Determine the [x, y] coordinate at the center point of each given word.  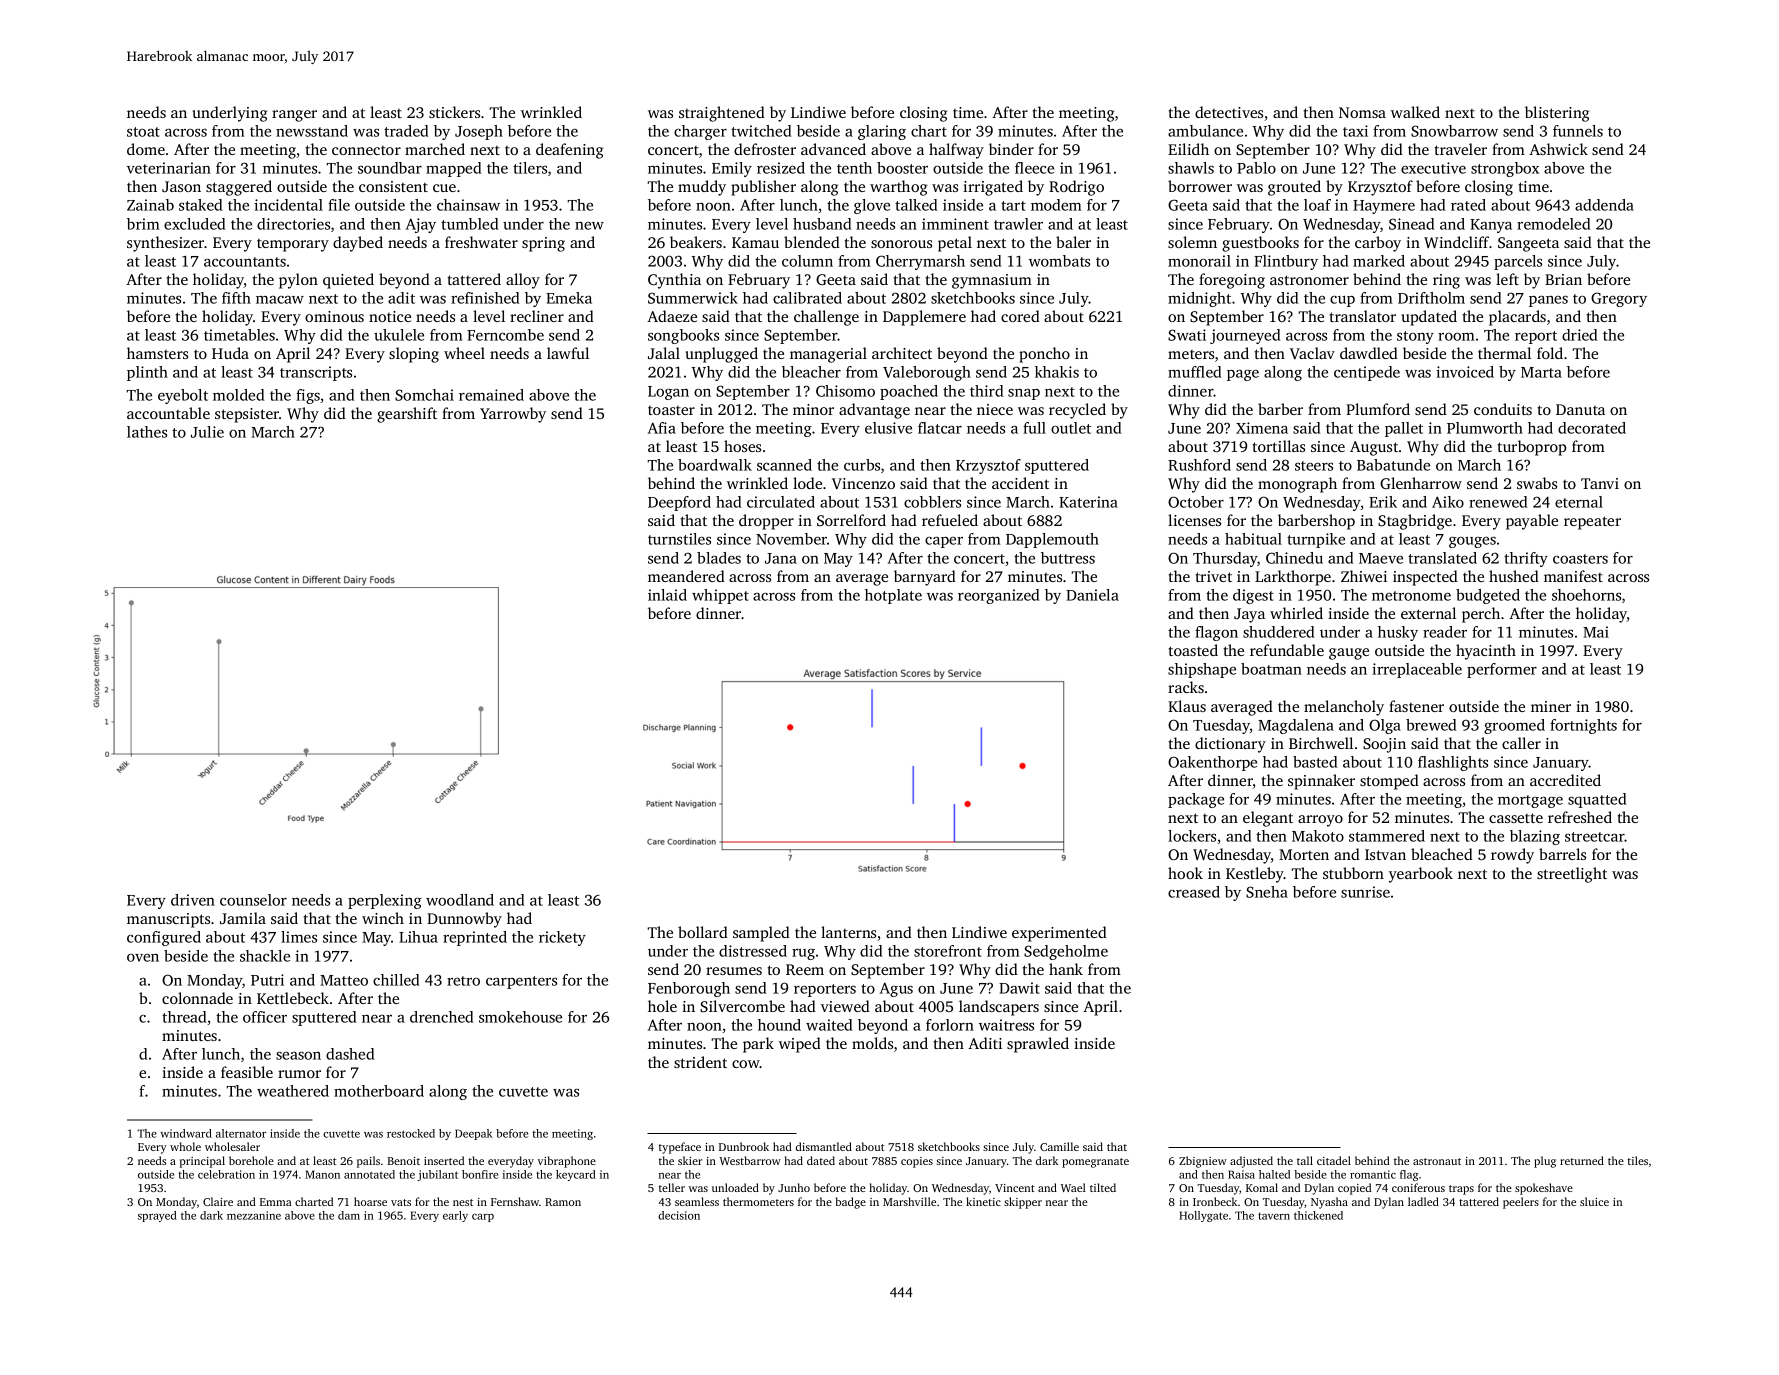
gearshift [407, 415]
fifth [236, 298]
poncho [1044, 355]
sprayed [157, 1216]
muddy [702, 188]
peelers [1521, 1203]
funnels [1578, 131]
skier [690, 1160]
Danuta [1580, 409]
